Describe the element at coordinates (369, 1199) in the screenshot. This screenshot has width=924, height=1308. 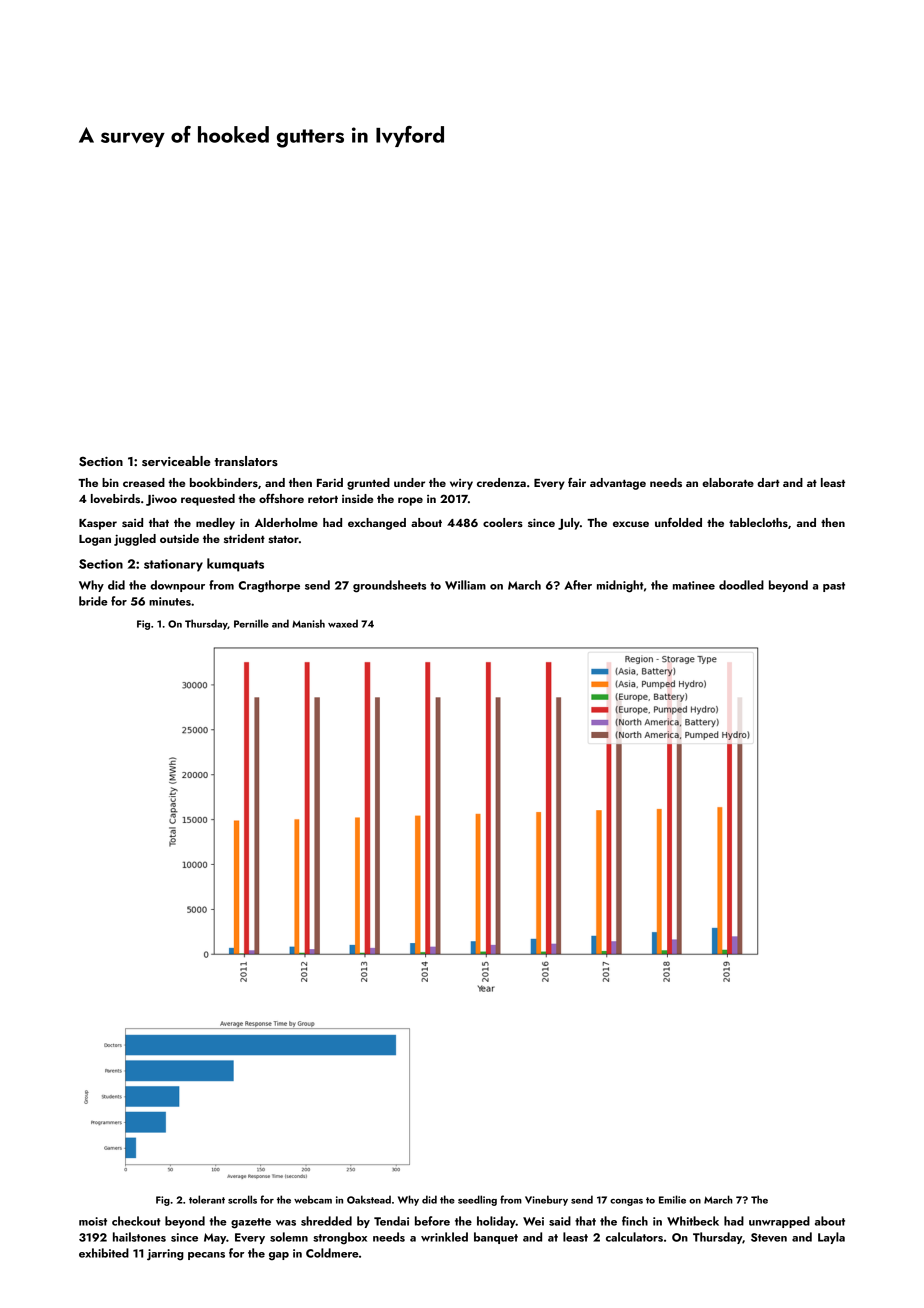
I see `Oakstead` at that location.
